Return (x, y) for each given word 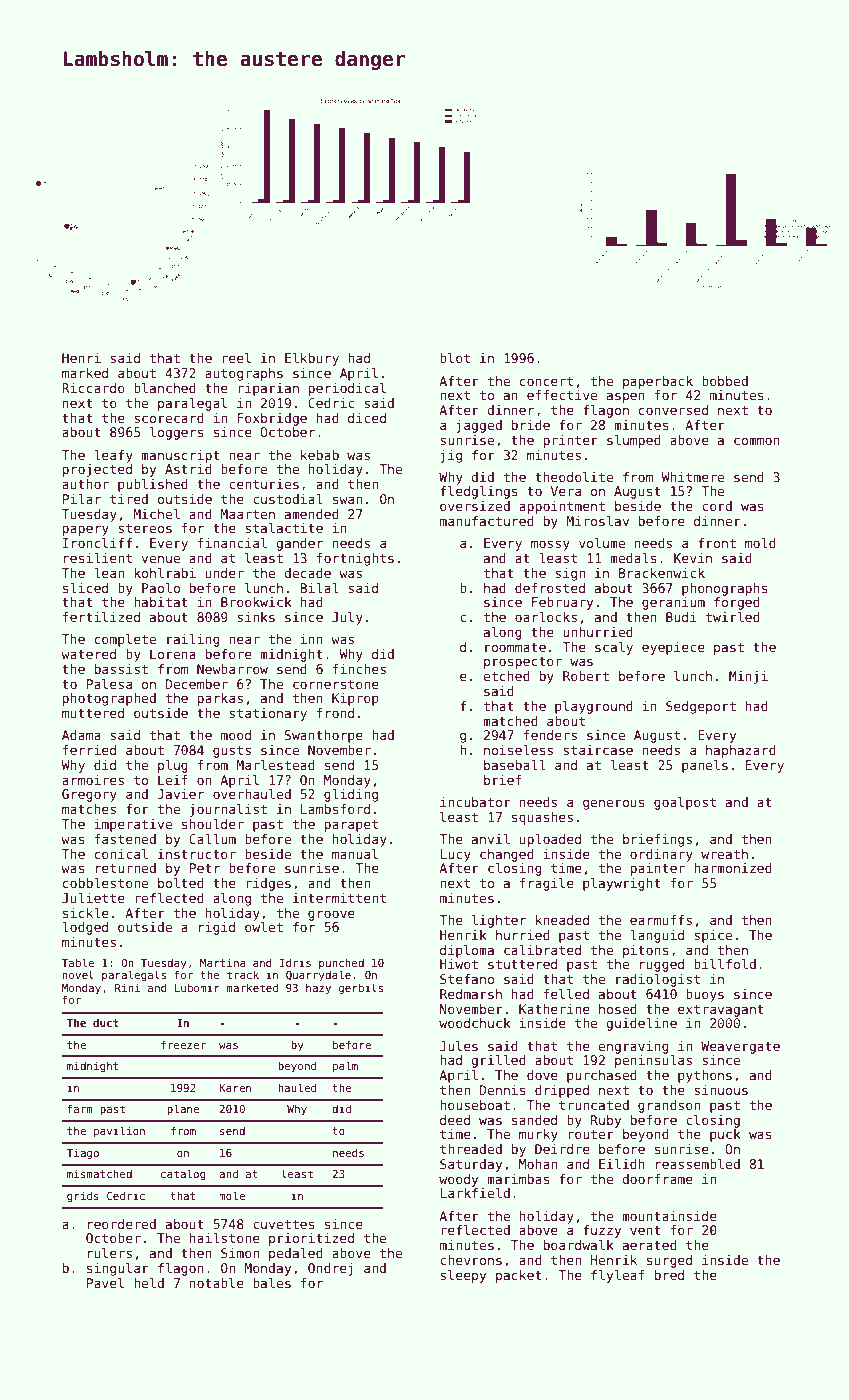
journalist (228, 810)
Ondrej (330, 1269)
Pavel (105, 1283)
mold (760, 543)
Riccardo (93, 388)
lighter (499, 921)
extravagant (721, 1010)
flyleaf (618, 1276)
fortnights (355, 559)
